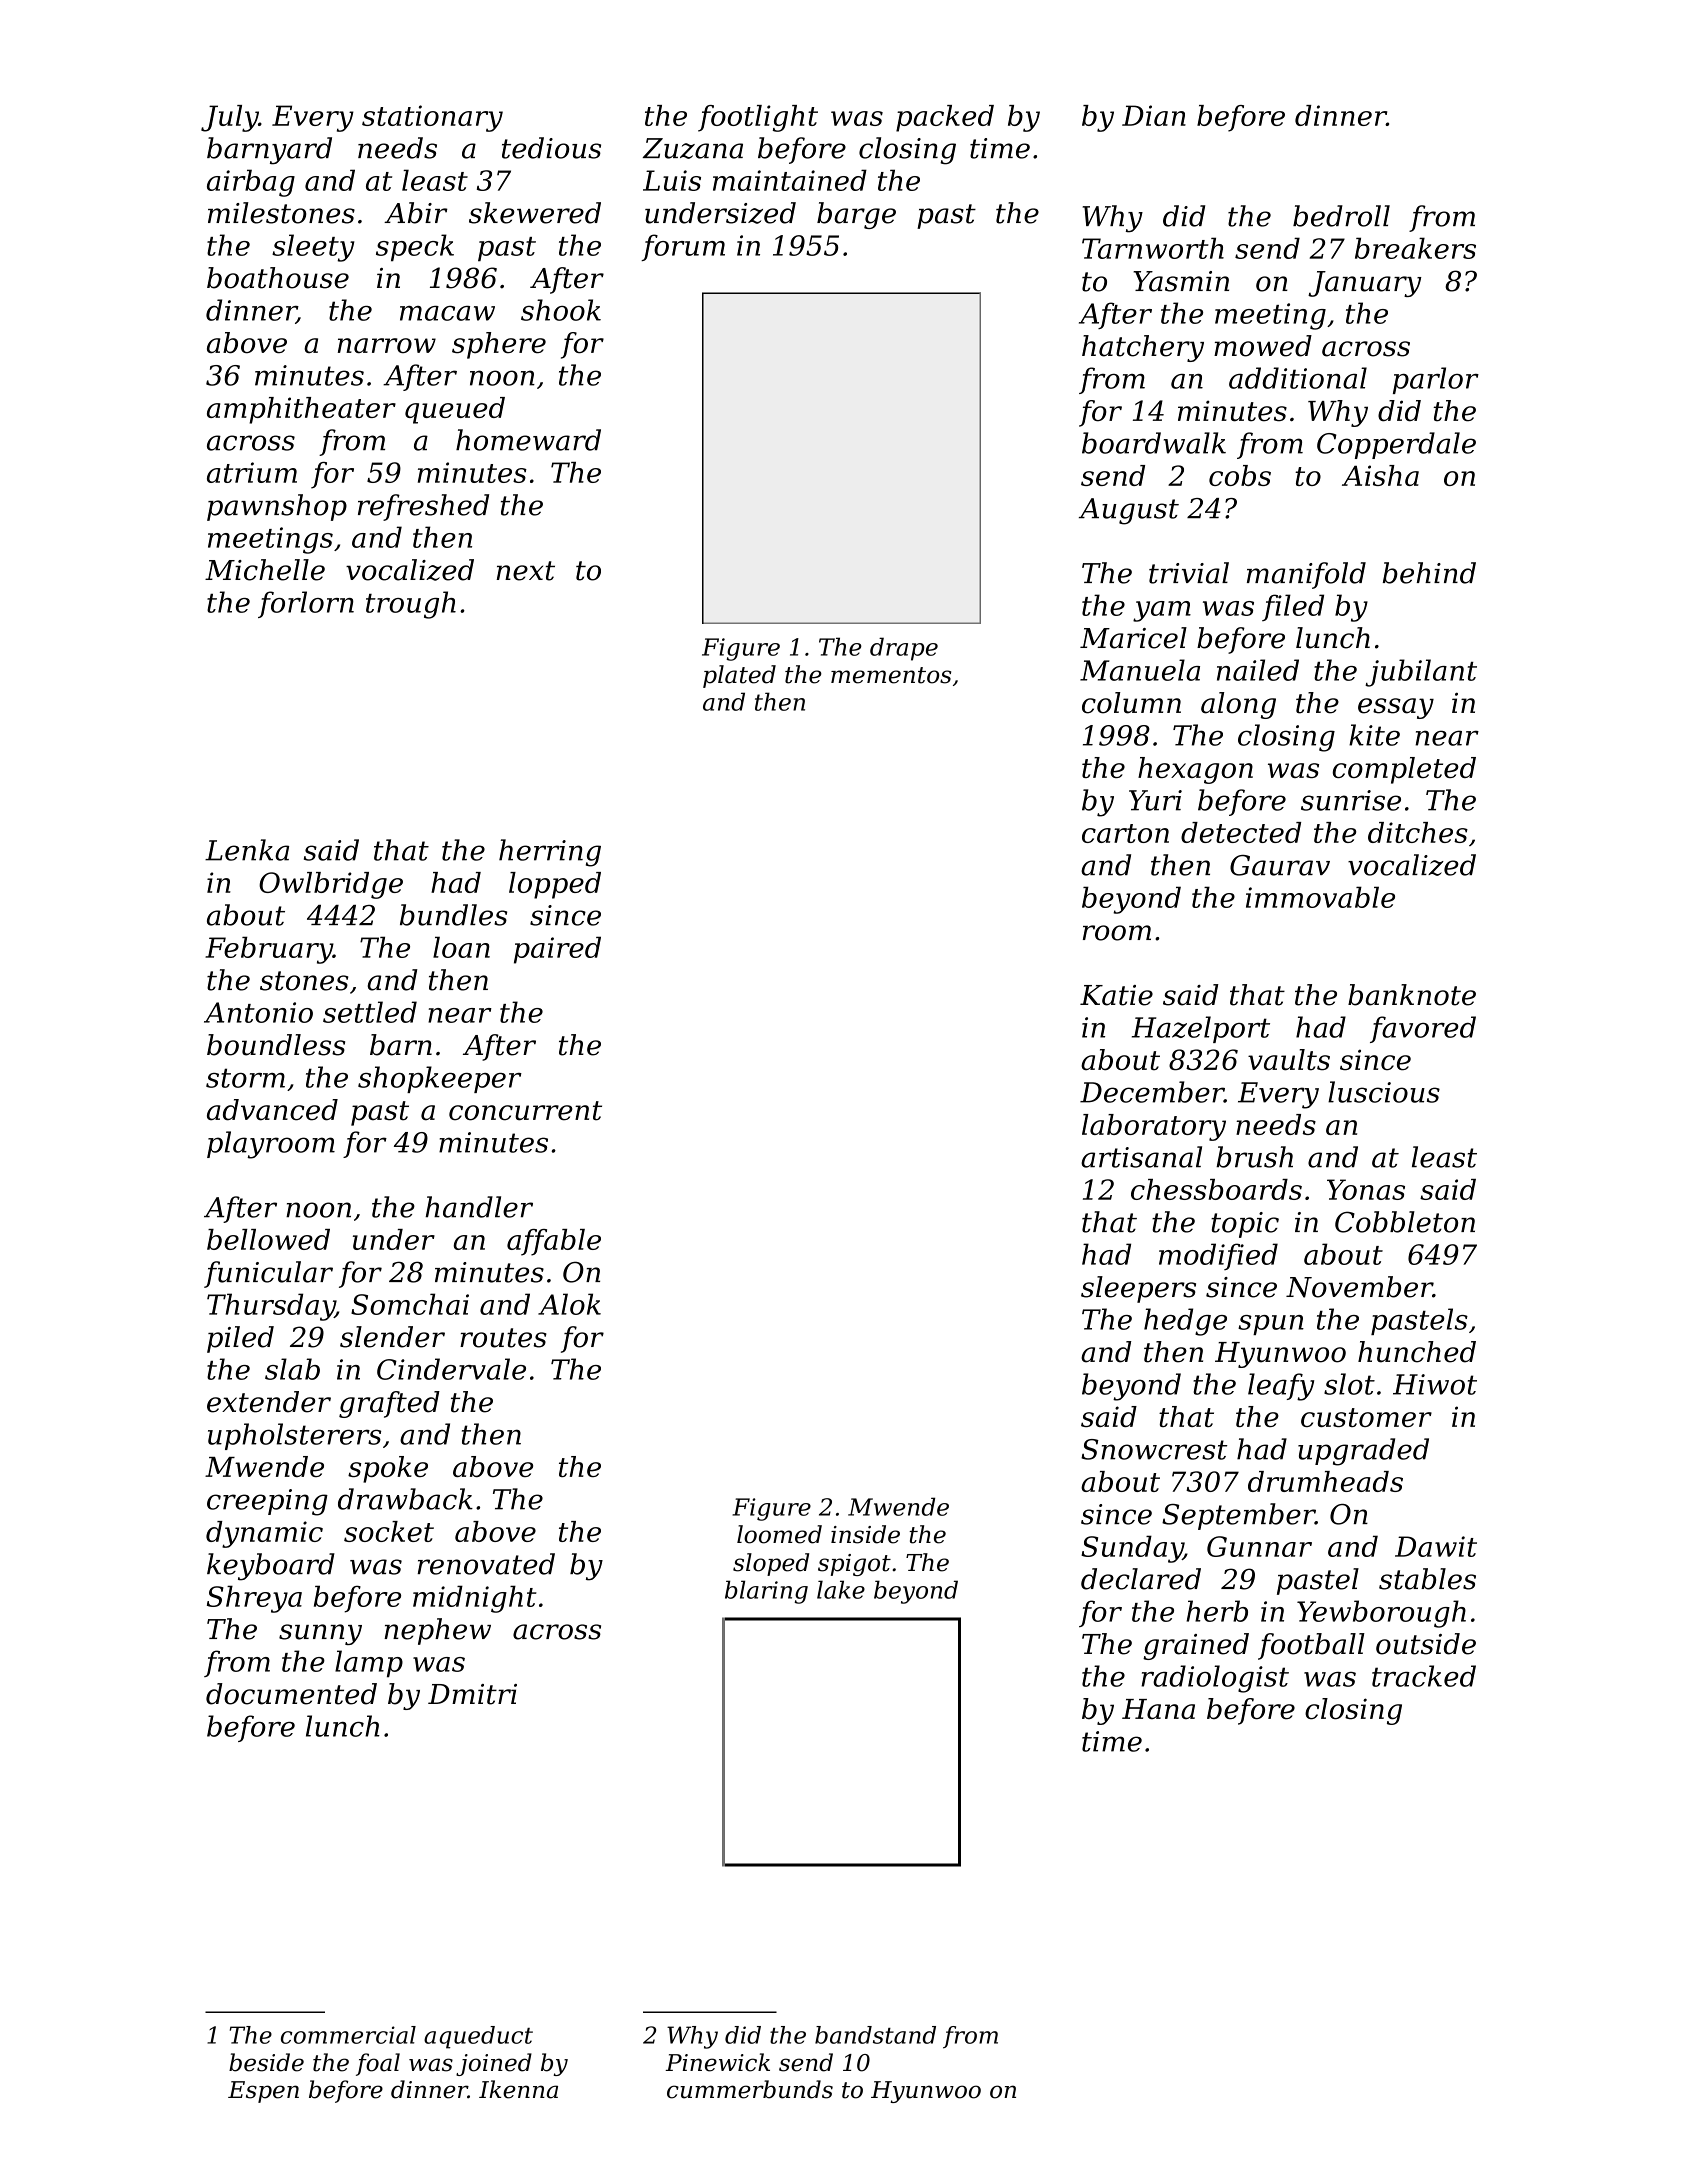 The height and width of the screenshot is (2178, 1683). Describe the element at coordinates (291, 1694) in the screenshot. I see `documented` at that location.
